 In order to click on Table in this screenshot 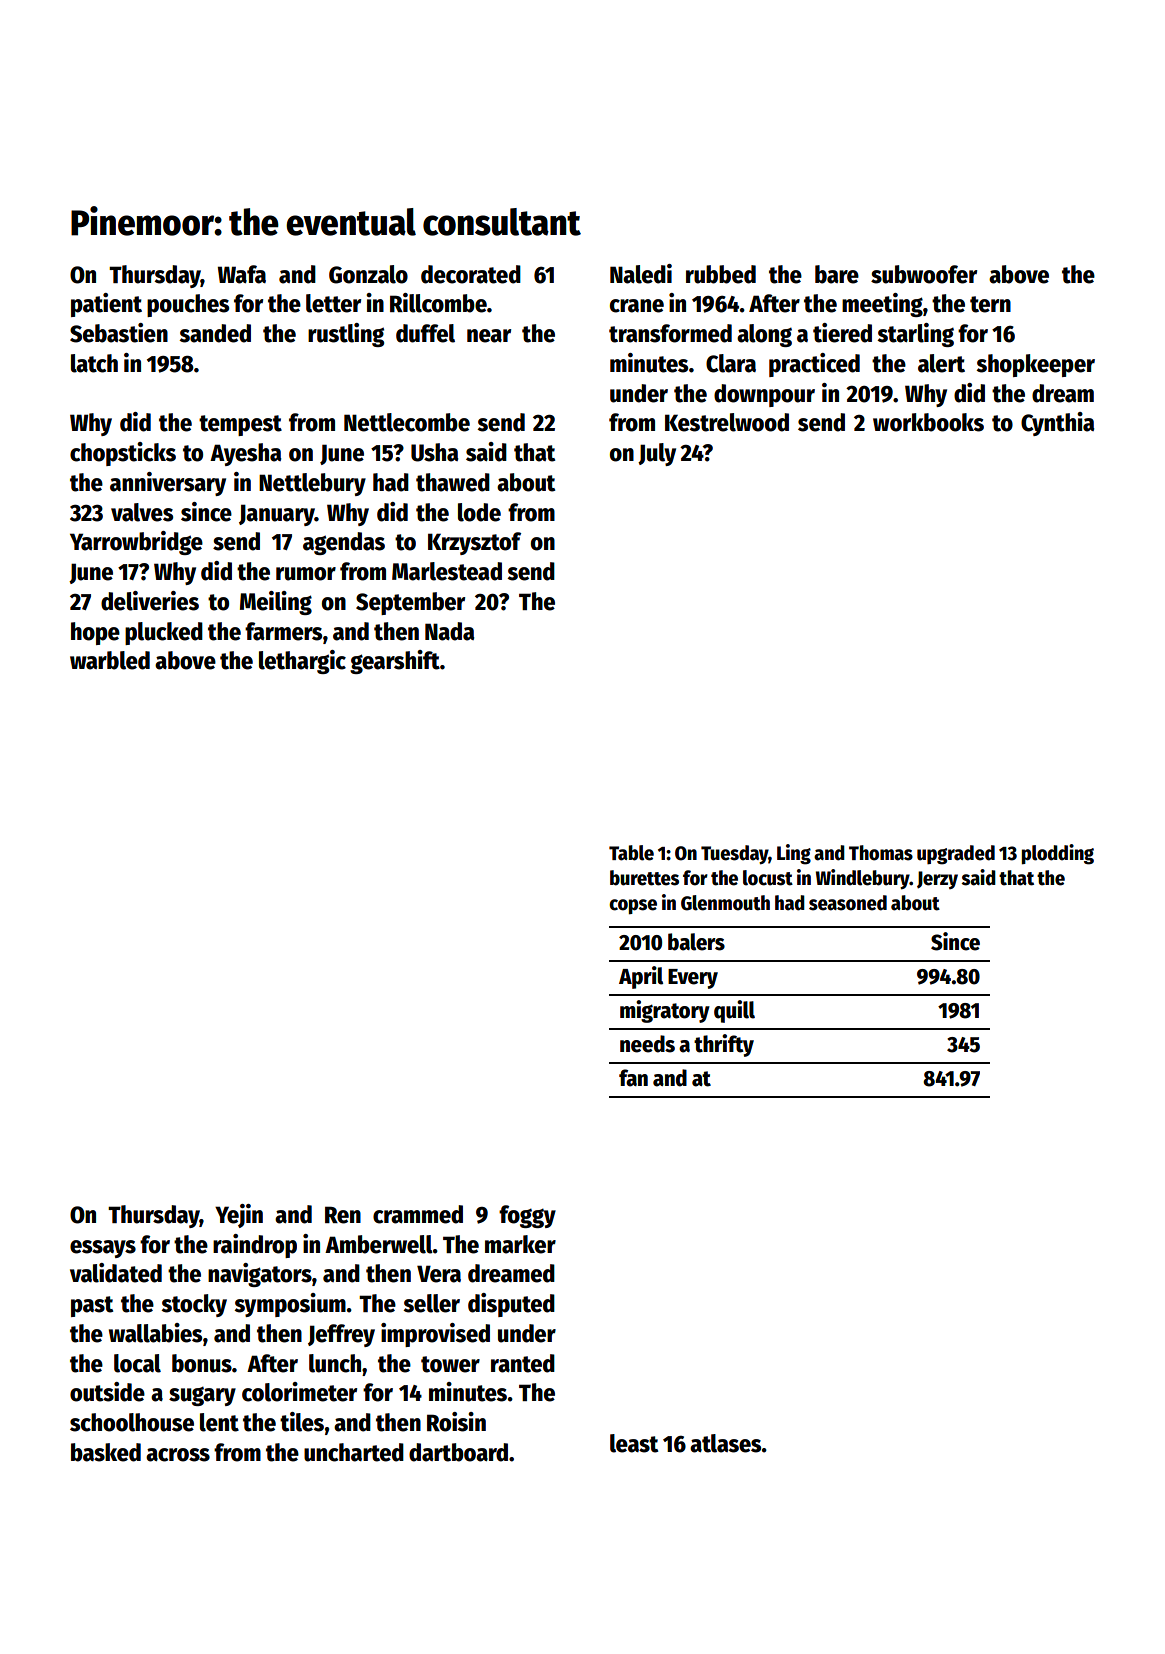, I will do `click(631, 853)`.
